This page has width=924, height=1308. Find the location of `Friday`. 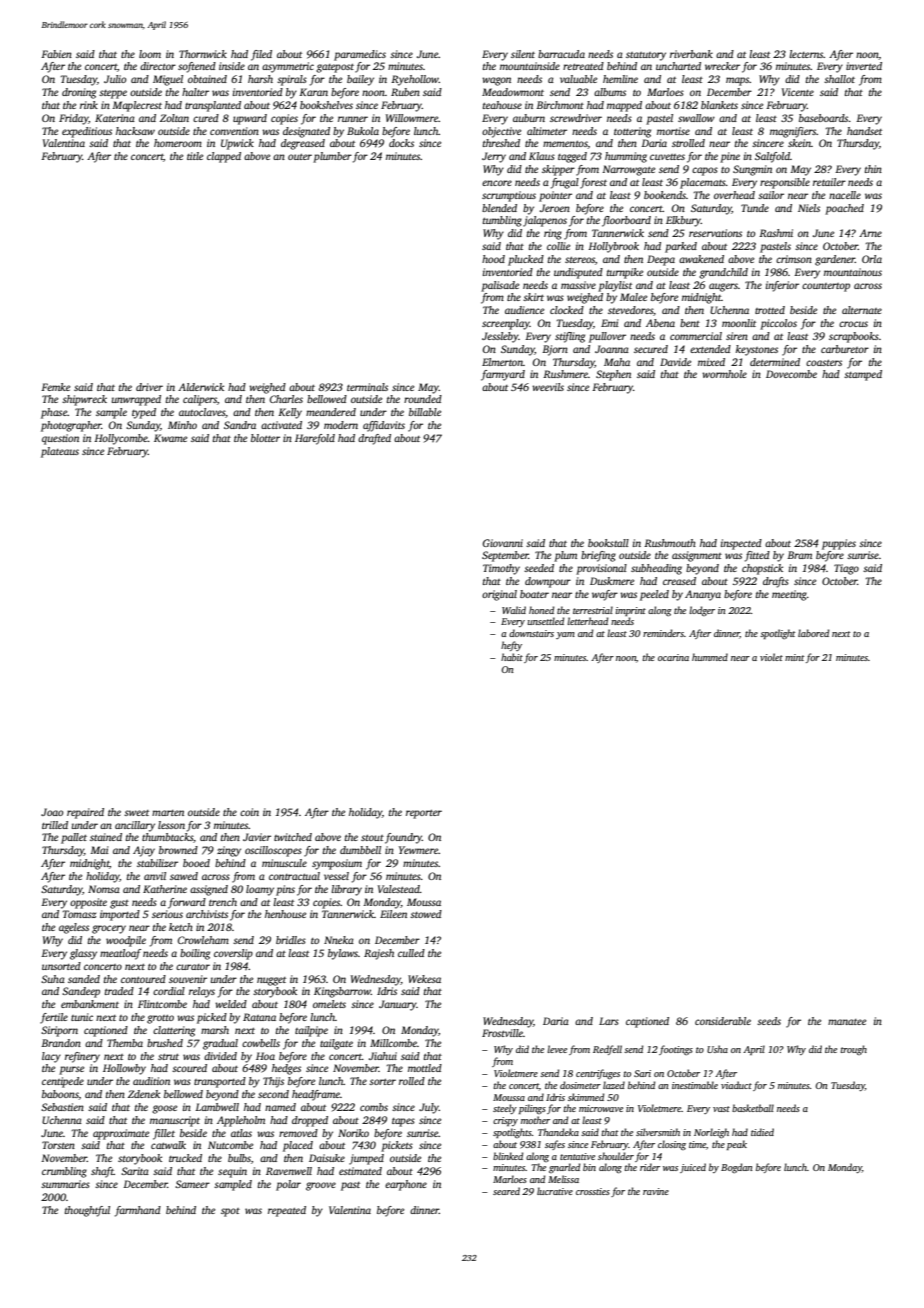

Friday is located at coordinates (73, 119).
